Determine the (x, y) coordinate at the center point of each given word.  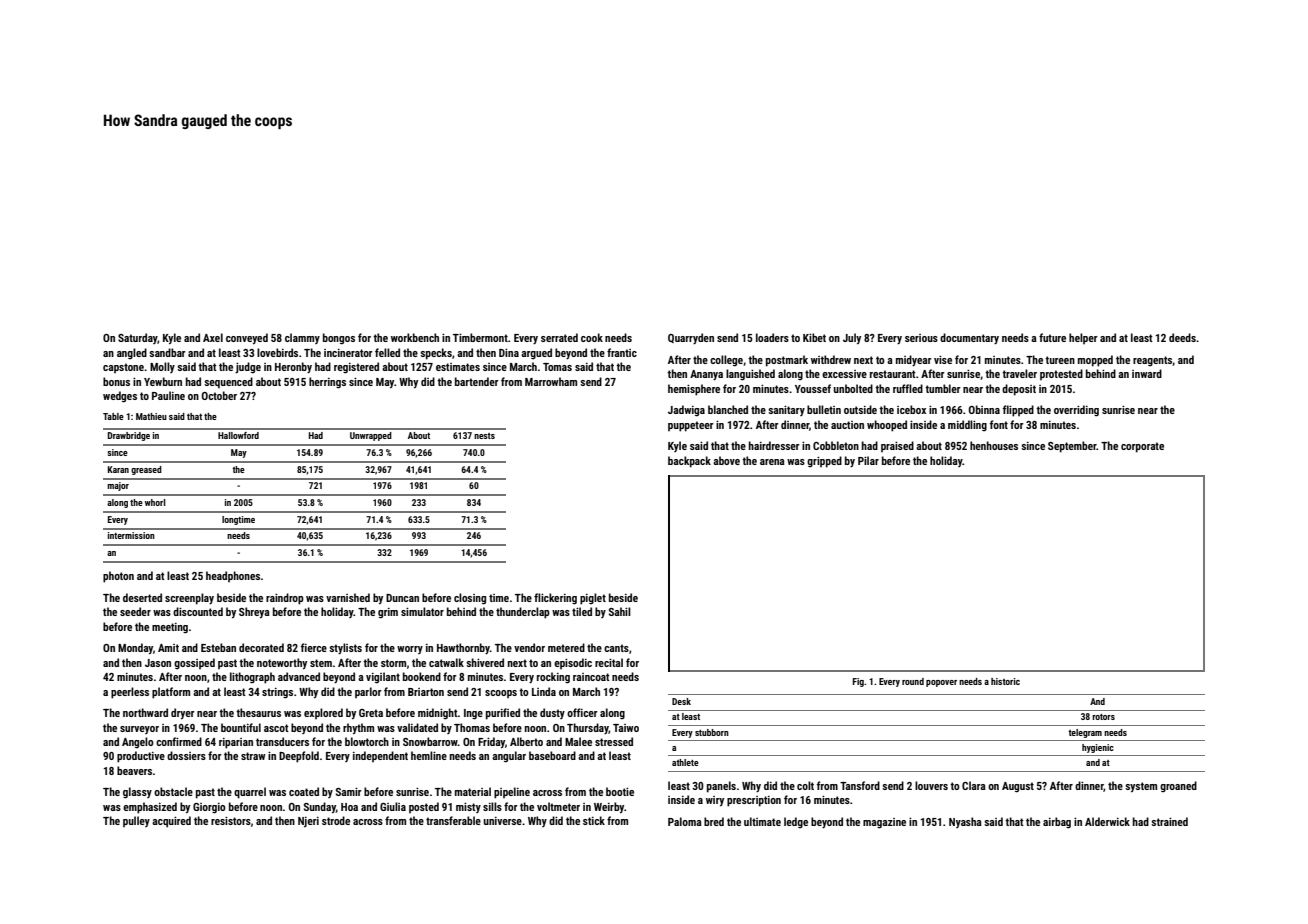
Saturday (138, 338)
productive (141, 757)
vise (943, 360)
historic (1005, 681)
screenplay (189, 599)
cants (616, 648)
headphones (233, 576)
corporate (1142, 447)
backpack (689, 462)
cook (592, 337)
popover (941, 683)
